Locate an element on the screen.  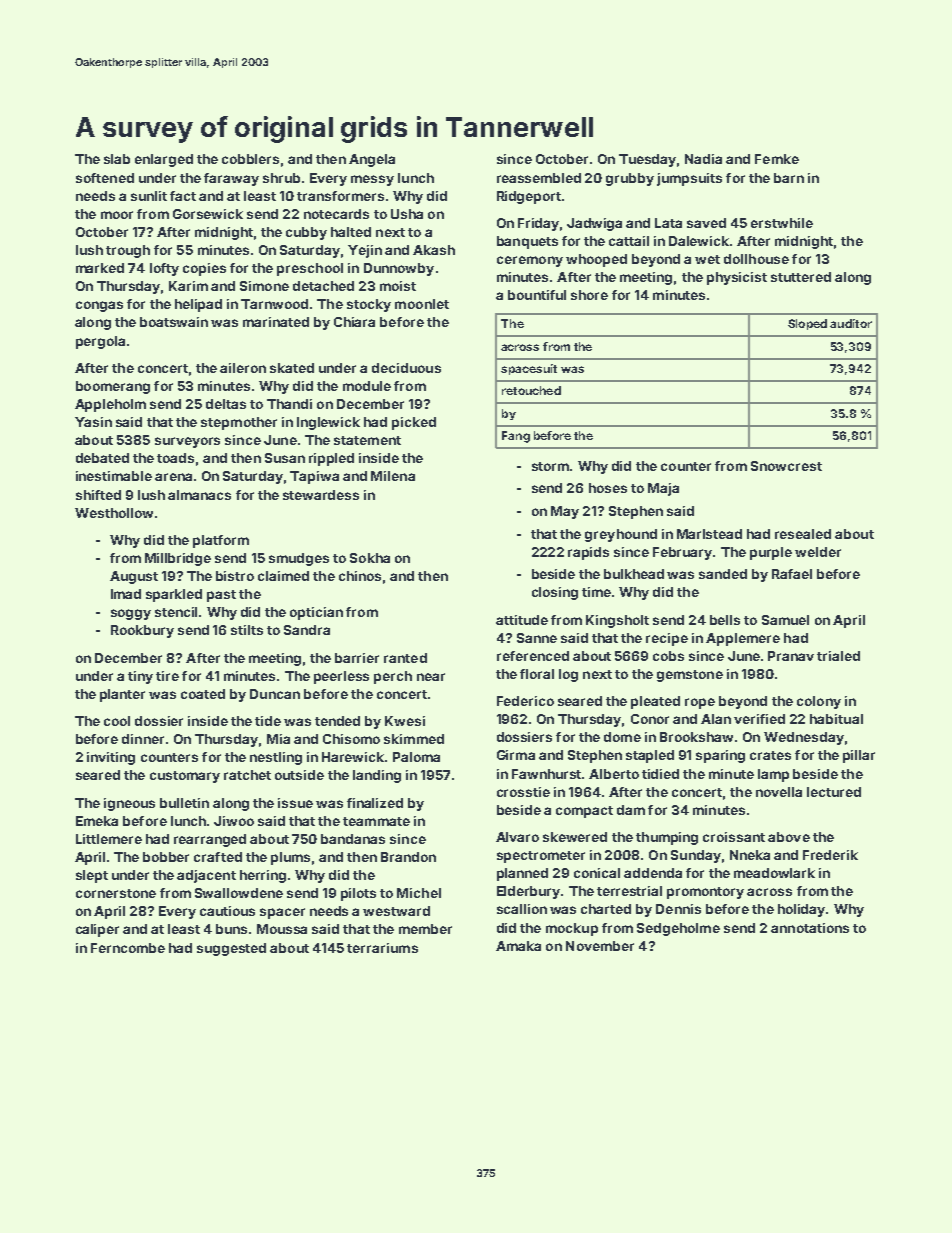
annotations is located at coordinates (810, 928).
